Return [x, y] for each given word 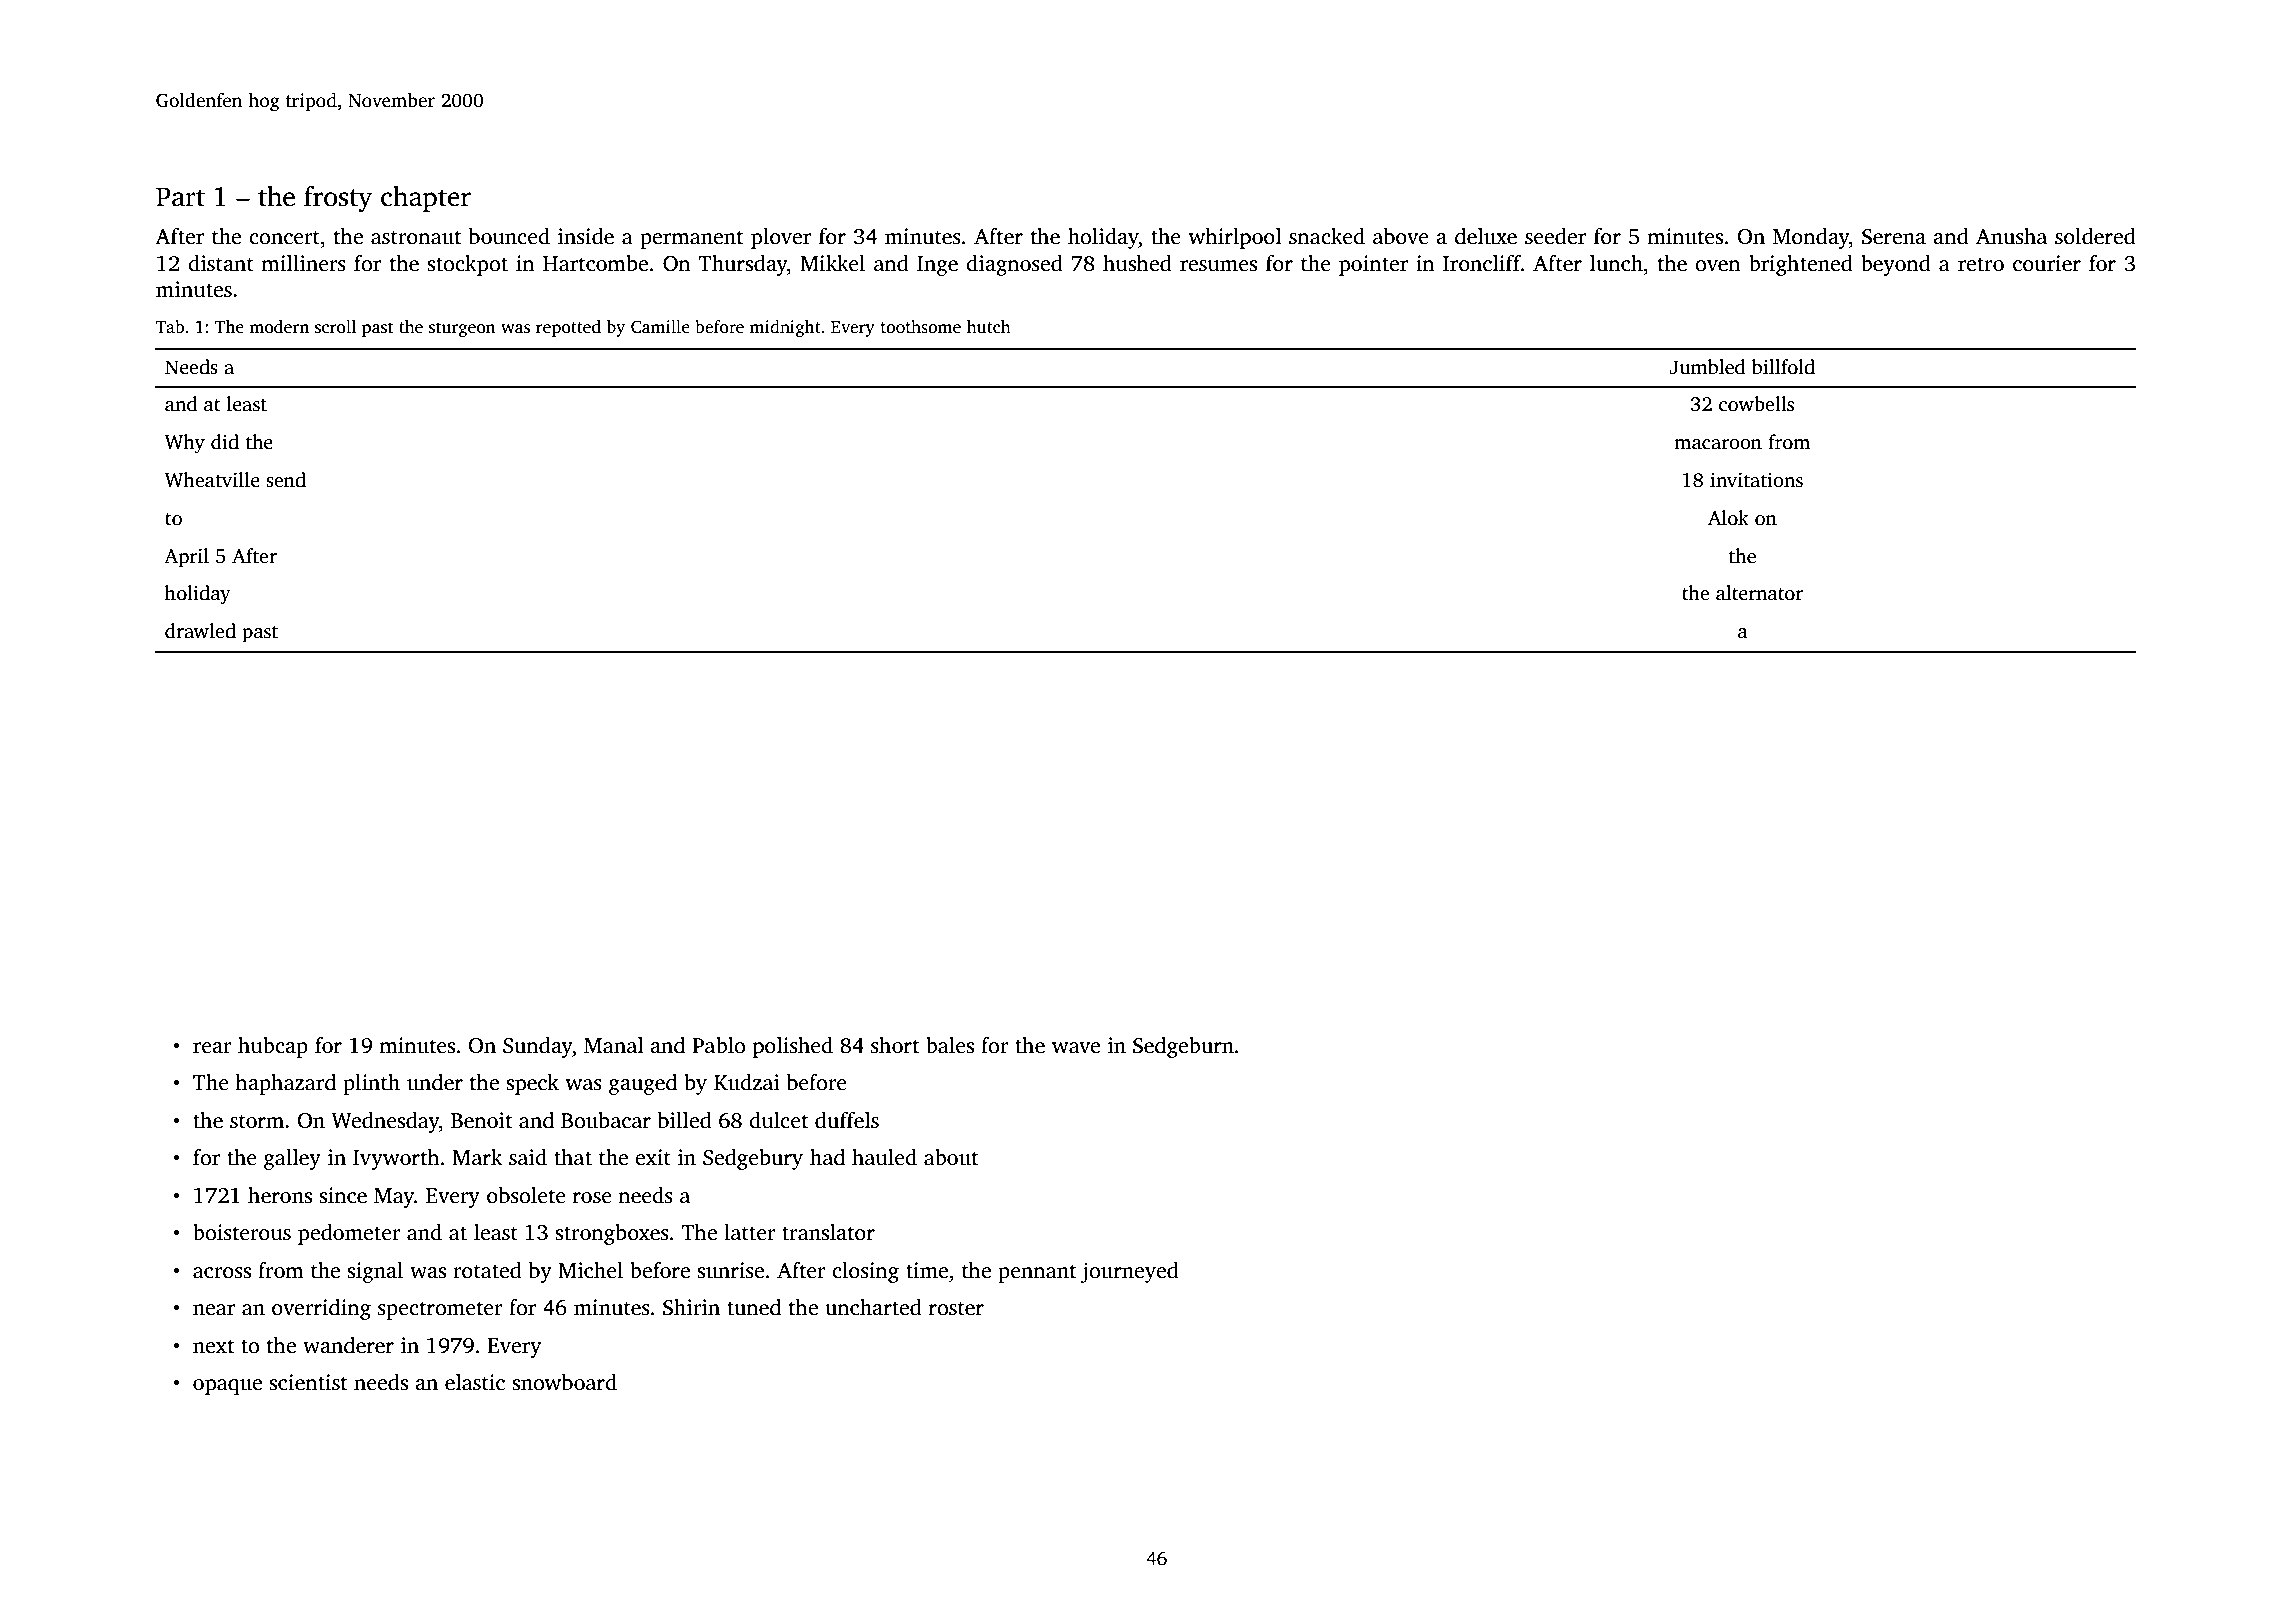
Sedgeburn [1183, 1047]
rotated [487, 1270]
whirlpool [1235, 238]
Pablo [718, 1045]
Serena [1894, 237]
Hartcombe [595, 263]
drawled [200, 631]
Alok [1728, 518]
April [186, 558]
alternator [1759, 593]
